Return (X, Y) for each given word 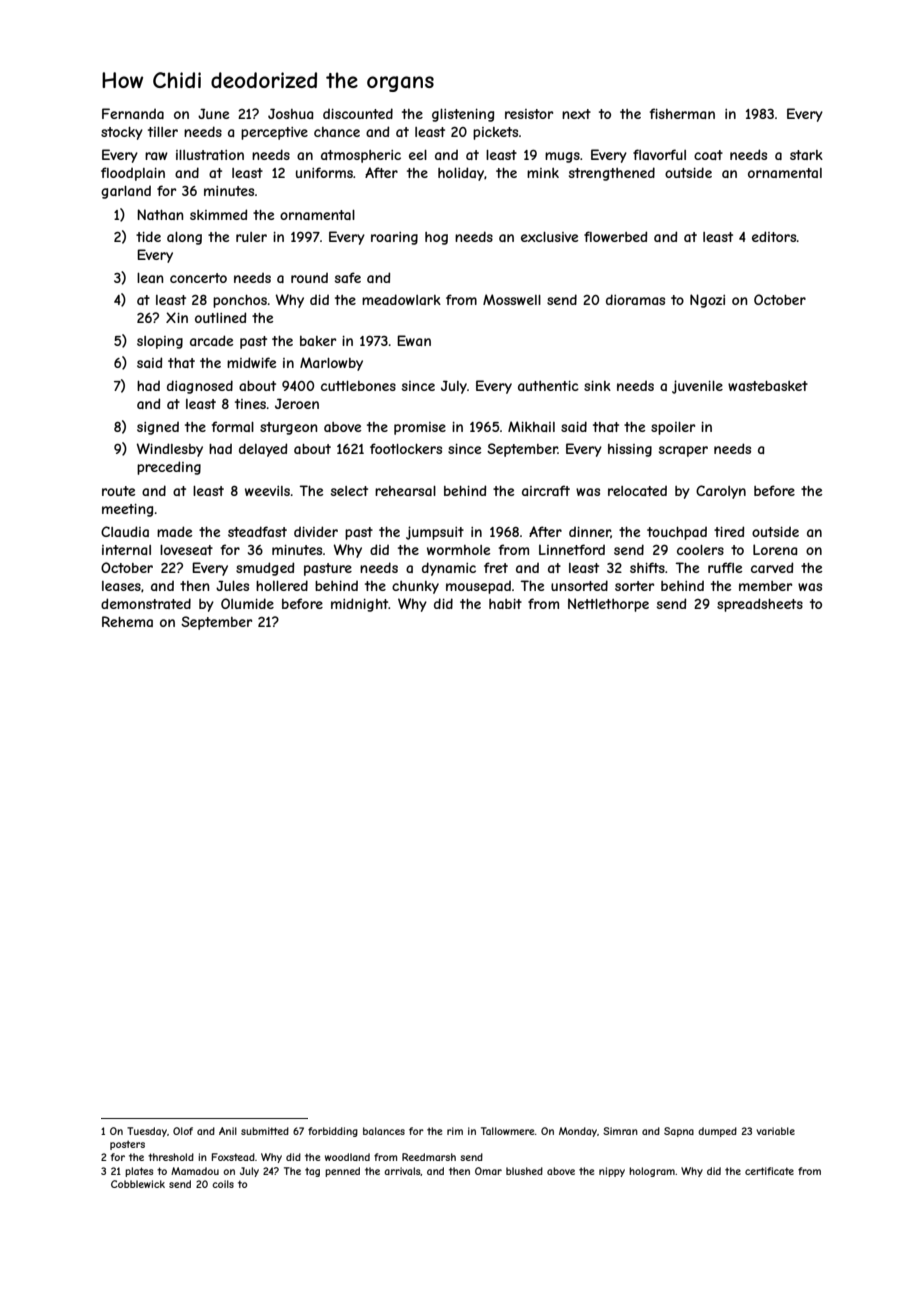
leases (121, 586)
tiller (163, 132)
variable (775, 1131)
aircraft (546, 490)
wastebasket (768, 386)
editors (774, 236)
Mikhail (531, 426)
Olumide (247, 603)
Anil (228, 1131)
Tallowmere (507, 1131)
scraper (683, 451)
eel (418, 155)
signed (158, 428)
